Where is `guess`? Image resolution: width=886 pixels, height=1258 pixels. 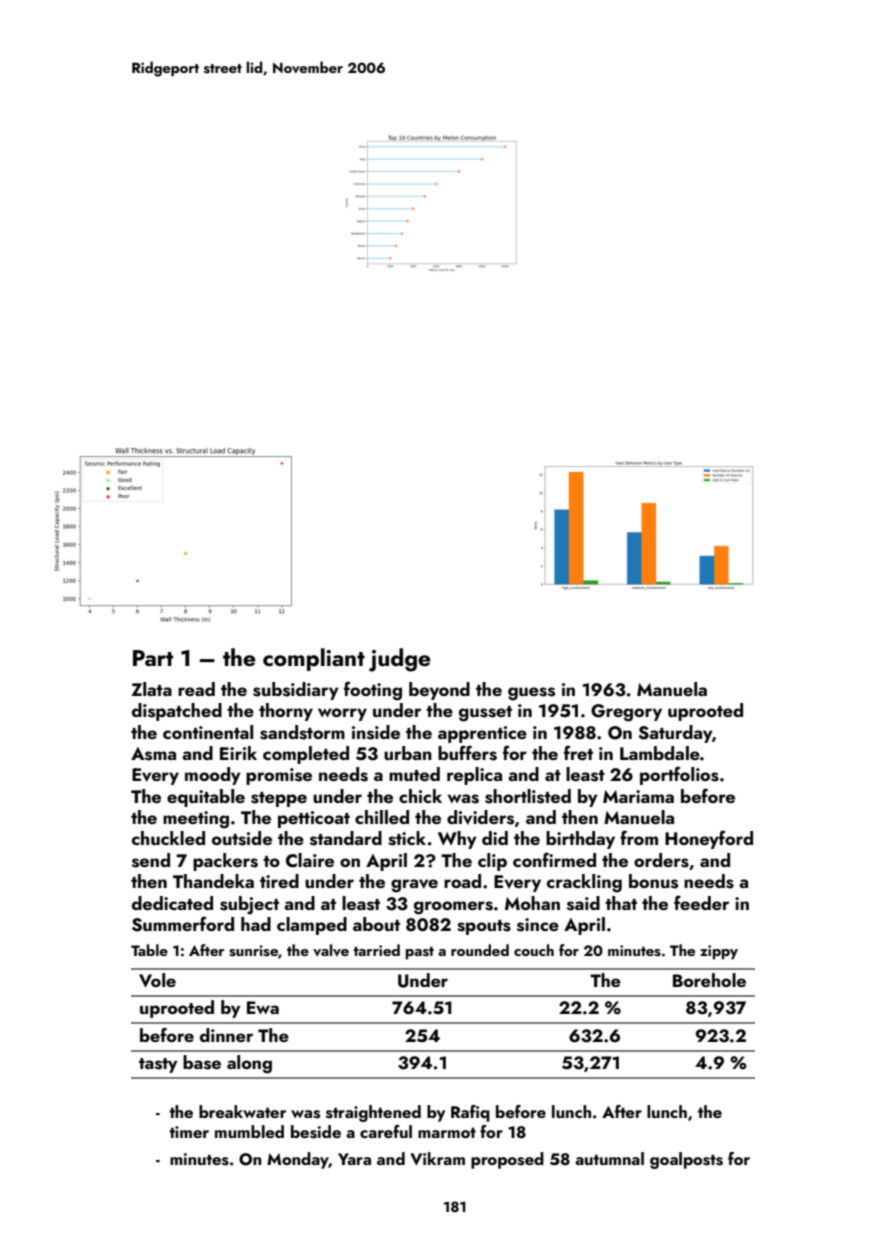 guess is located at coordinates (531, 694).
